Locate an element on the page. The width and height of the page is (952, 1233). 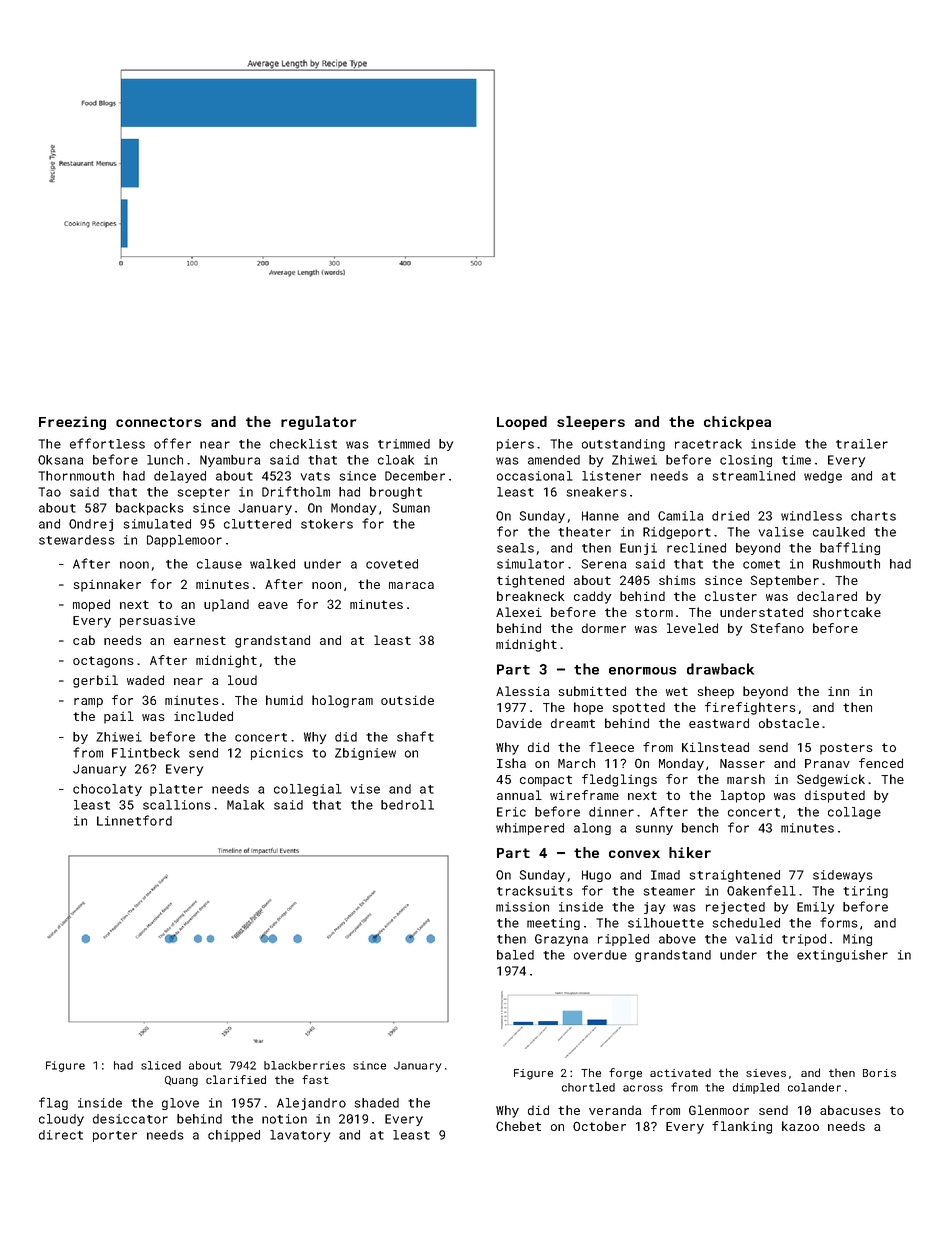
scallions is located at coordinates (177, 805).
